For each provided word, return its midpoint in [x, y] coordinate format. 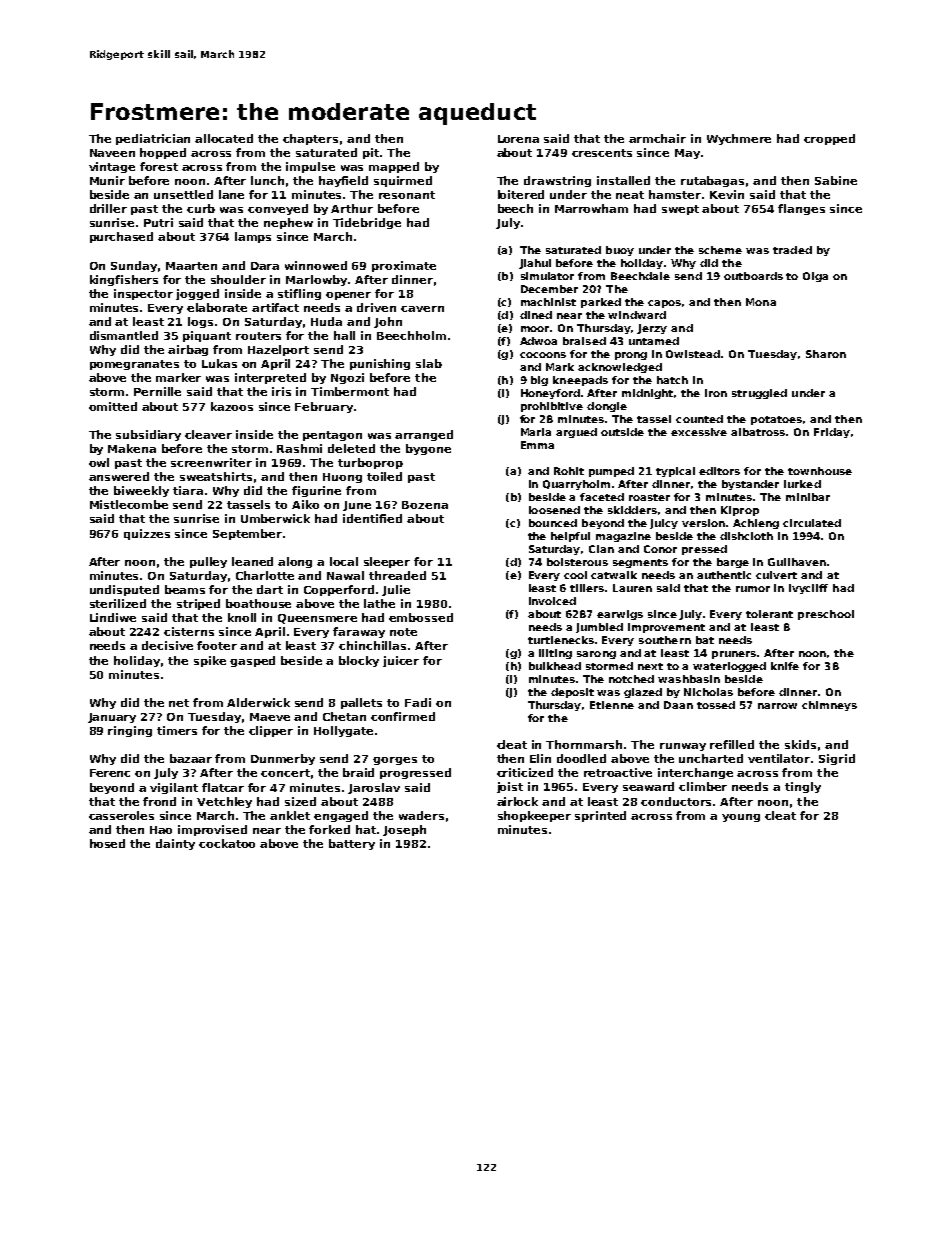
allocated [224, 138]
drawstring [557, 181]
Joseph [404, 830]
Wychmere [739, 139]
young [741, 818]
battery [352, 844]
